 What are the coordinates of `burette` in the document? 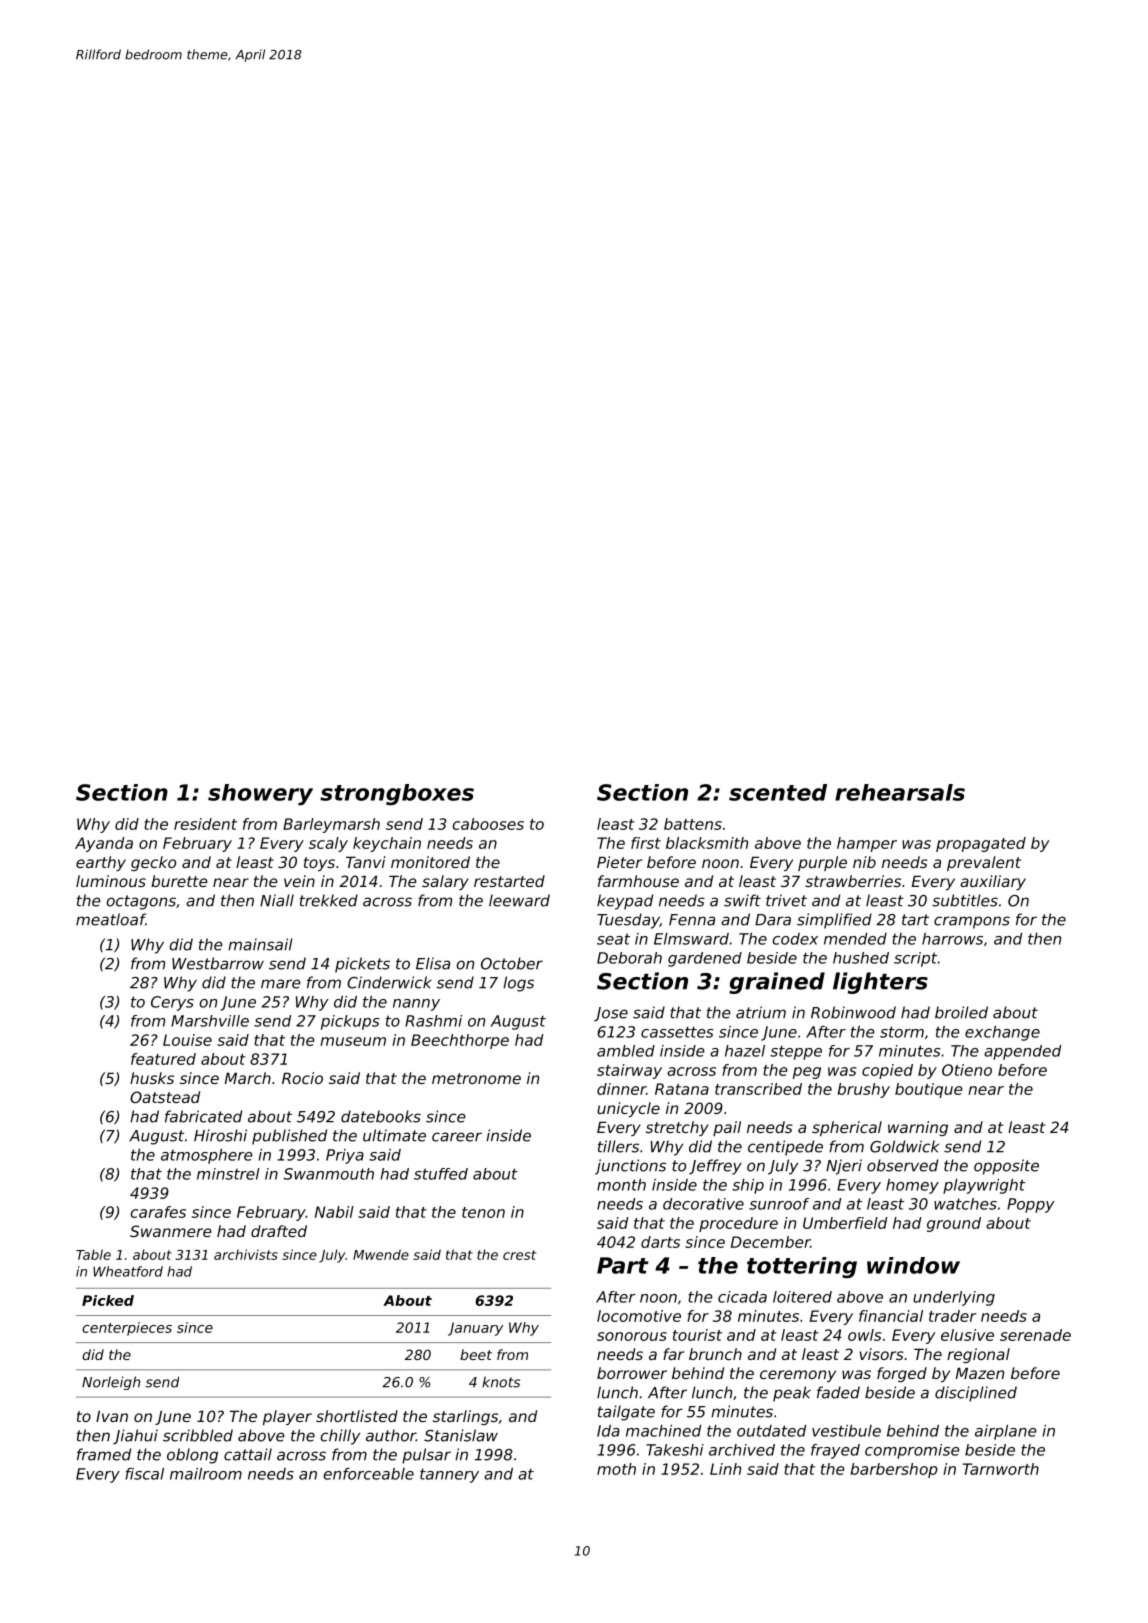 It's located at (179, 881).
